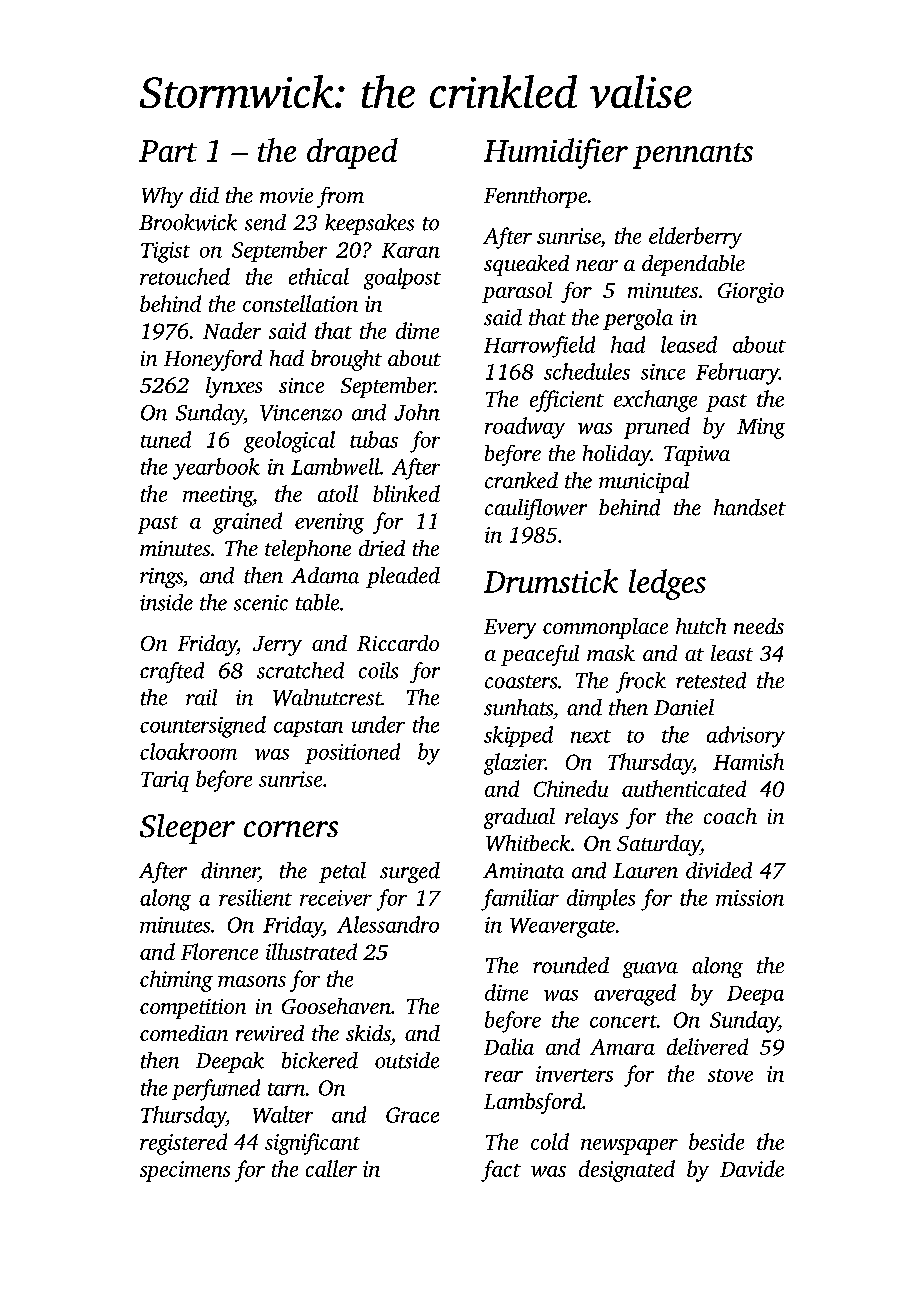 The image size is (924, 1314). Describe the element at coordinates (216, 1090) in the screenshot. I see `perfumed` at that location.
